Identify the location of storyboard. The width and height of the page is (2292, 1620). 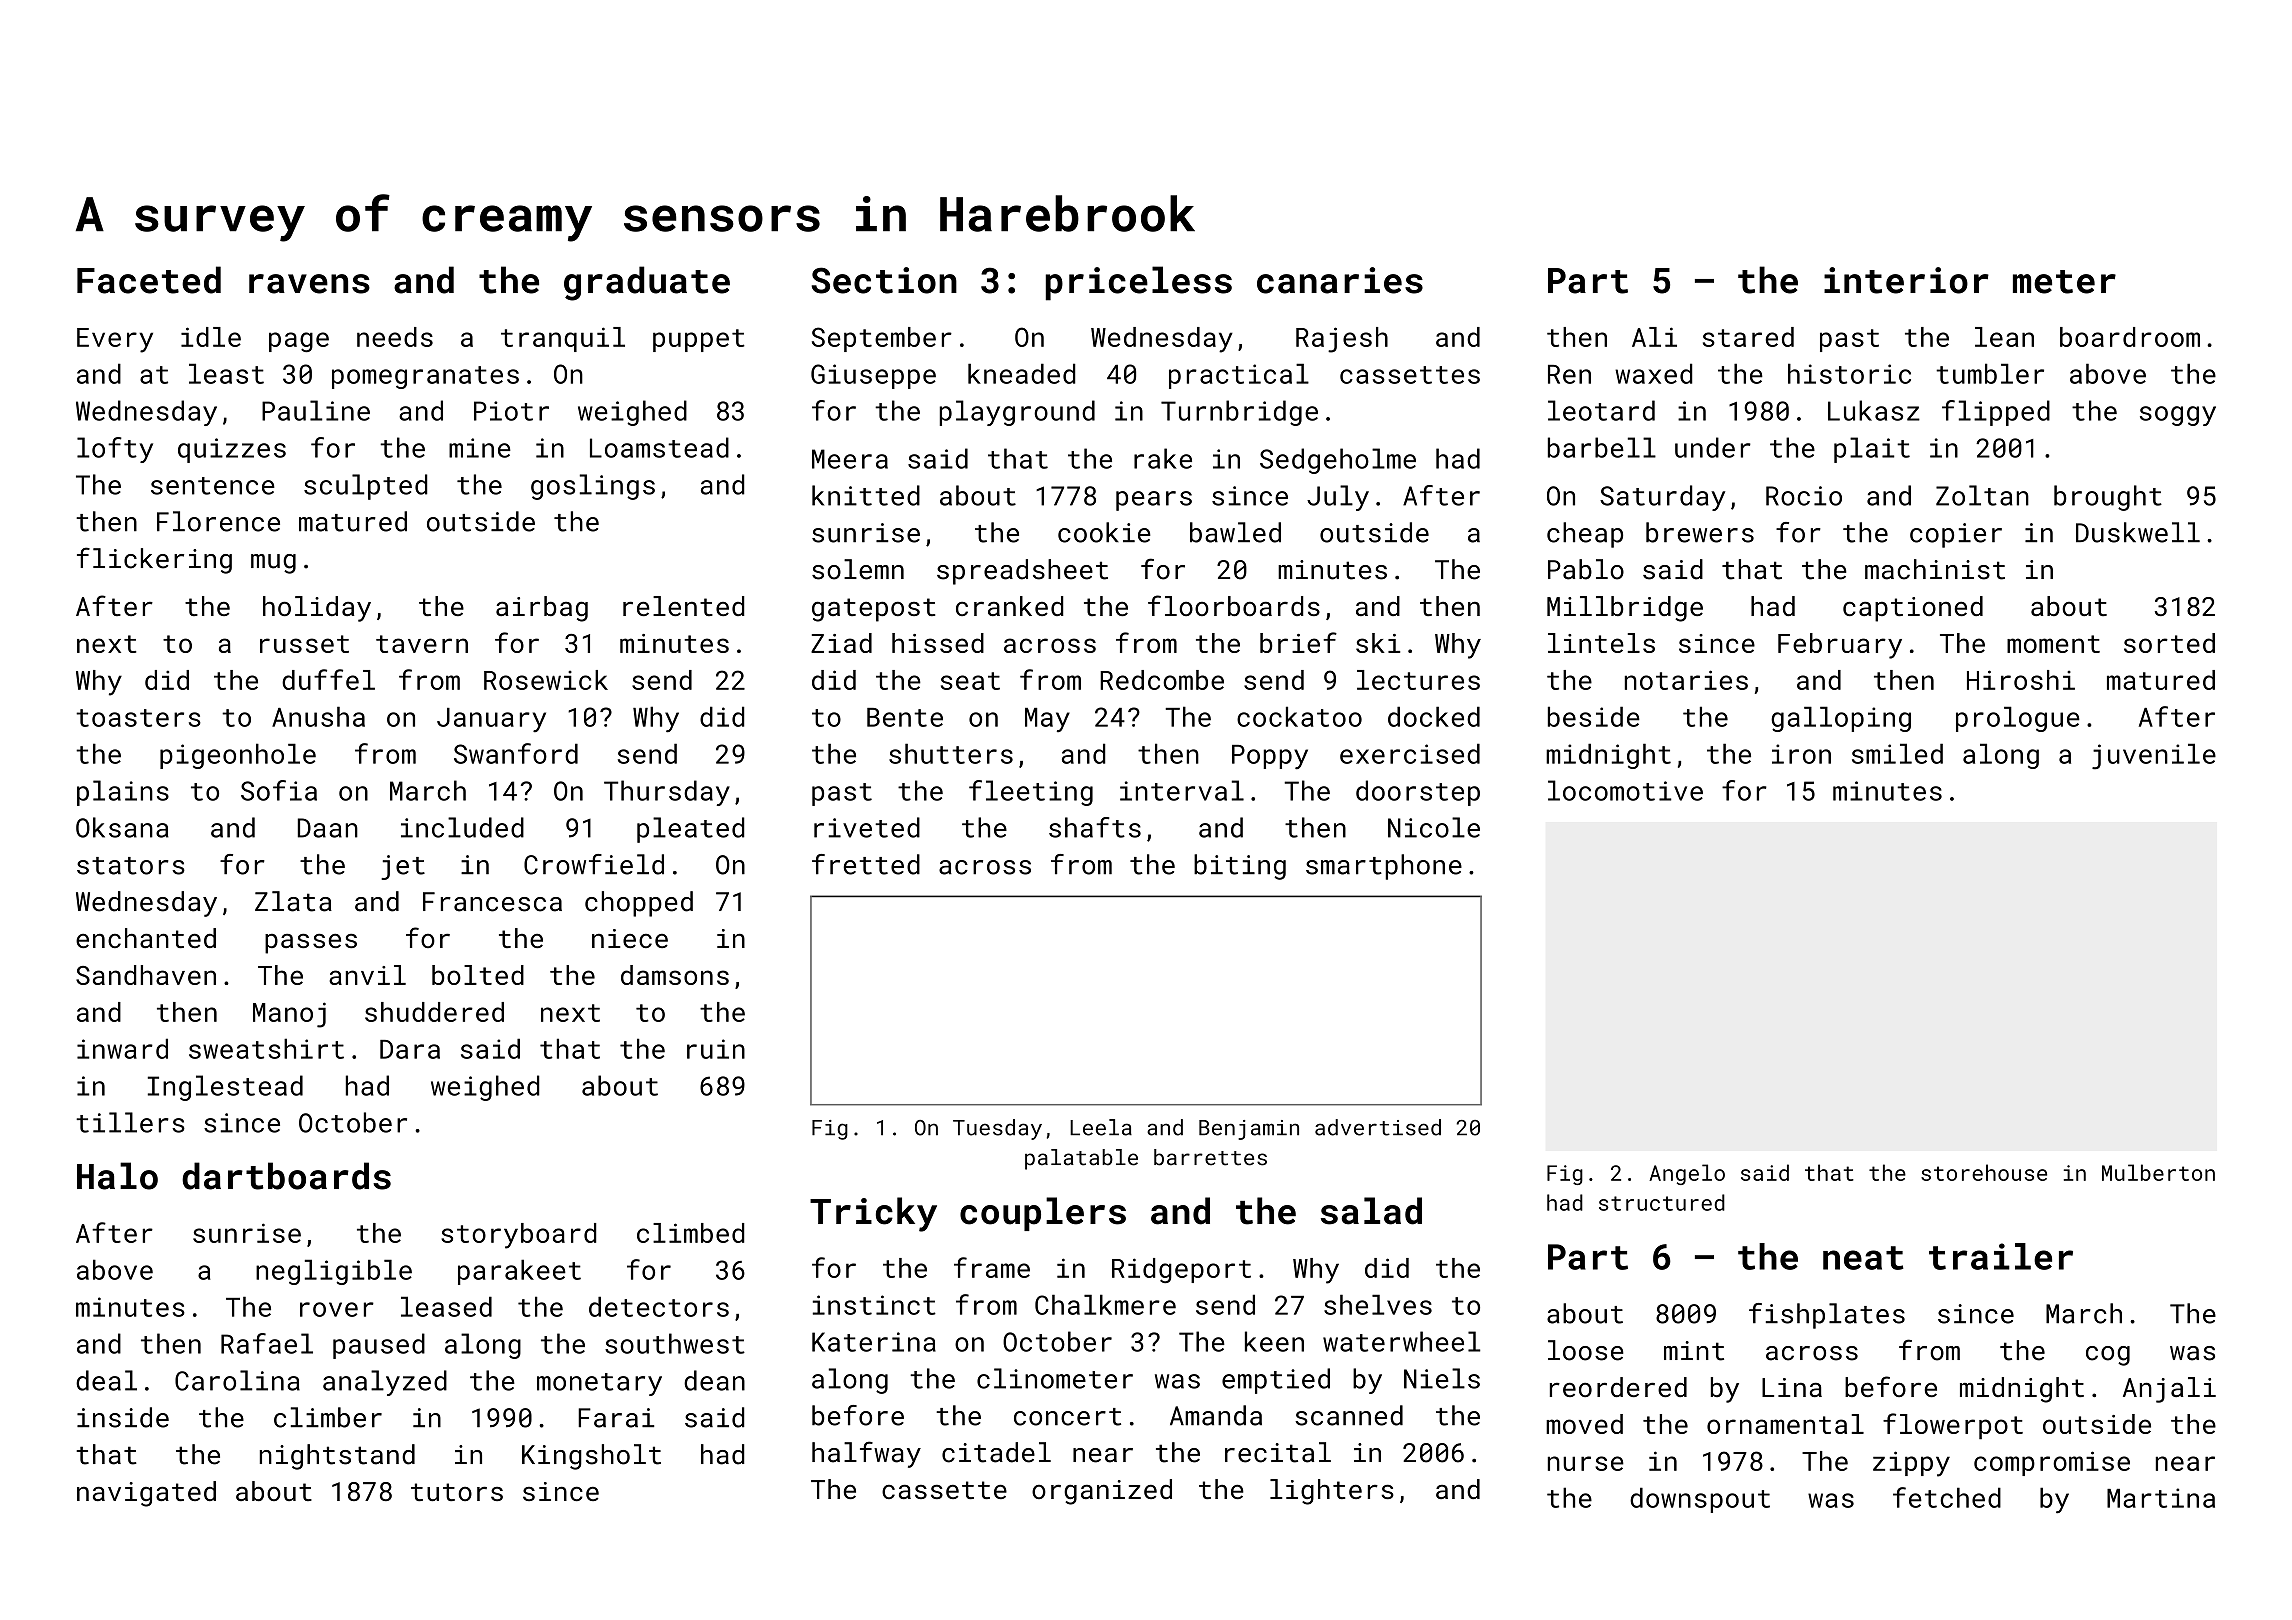
(519, 1236).
